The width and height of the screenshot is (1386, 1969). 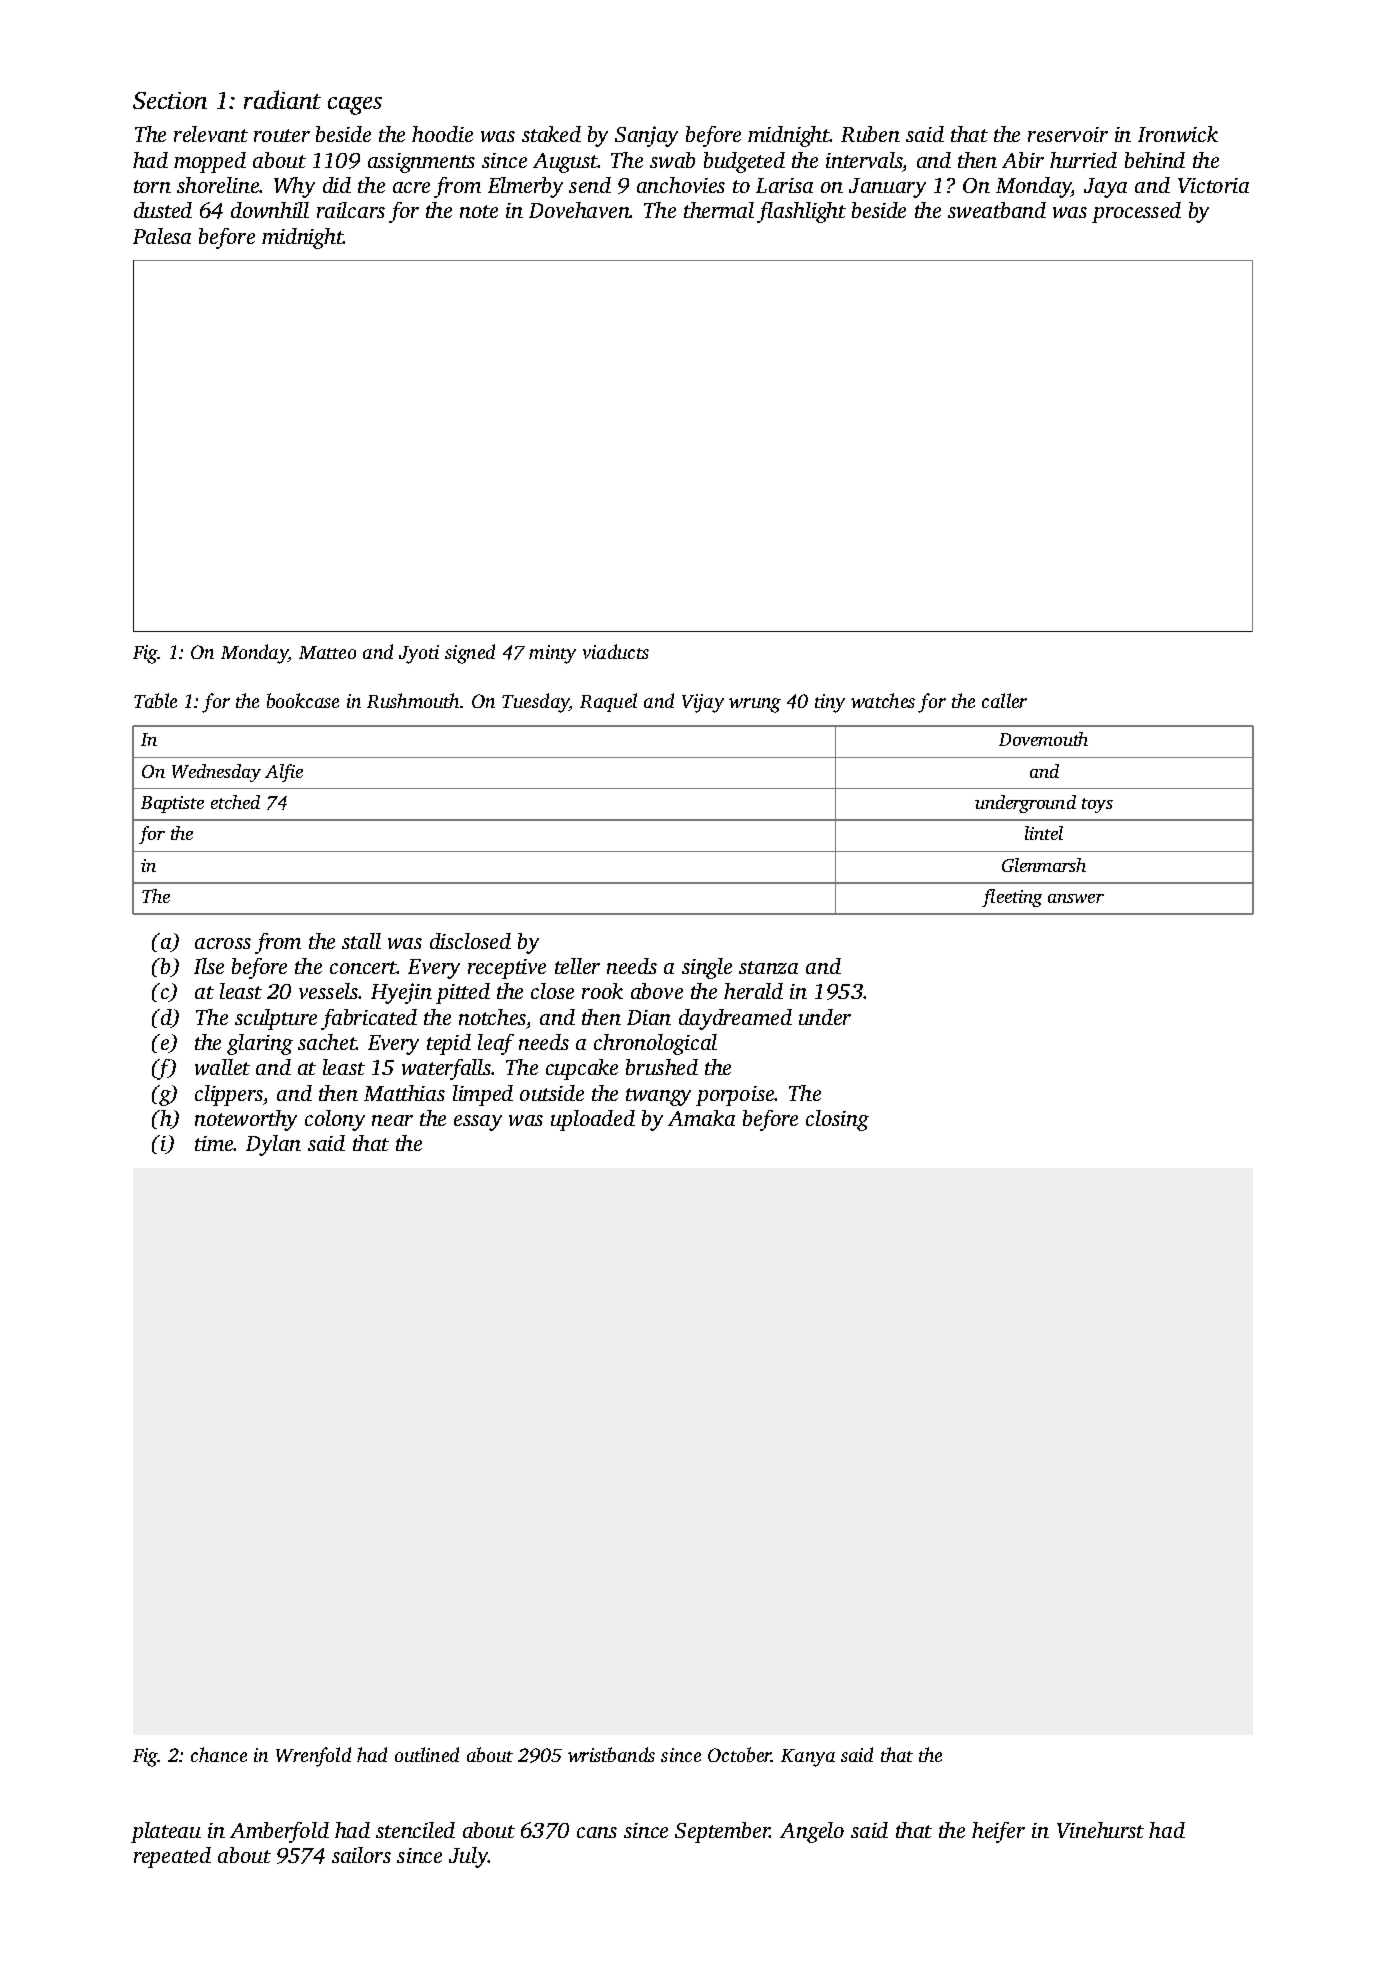 What do you see at coordinates (355, 106) in the screenshot?
I see `cages` at bounding box center [355, 106].
